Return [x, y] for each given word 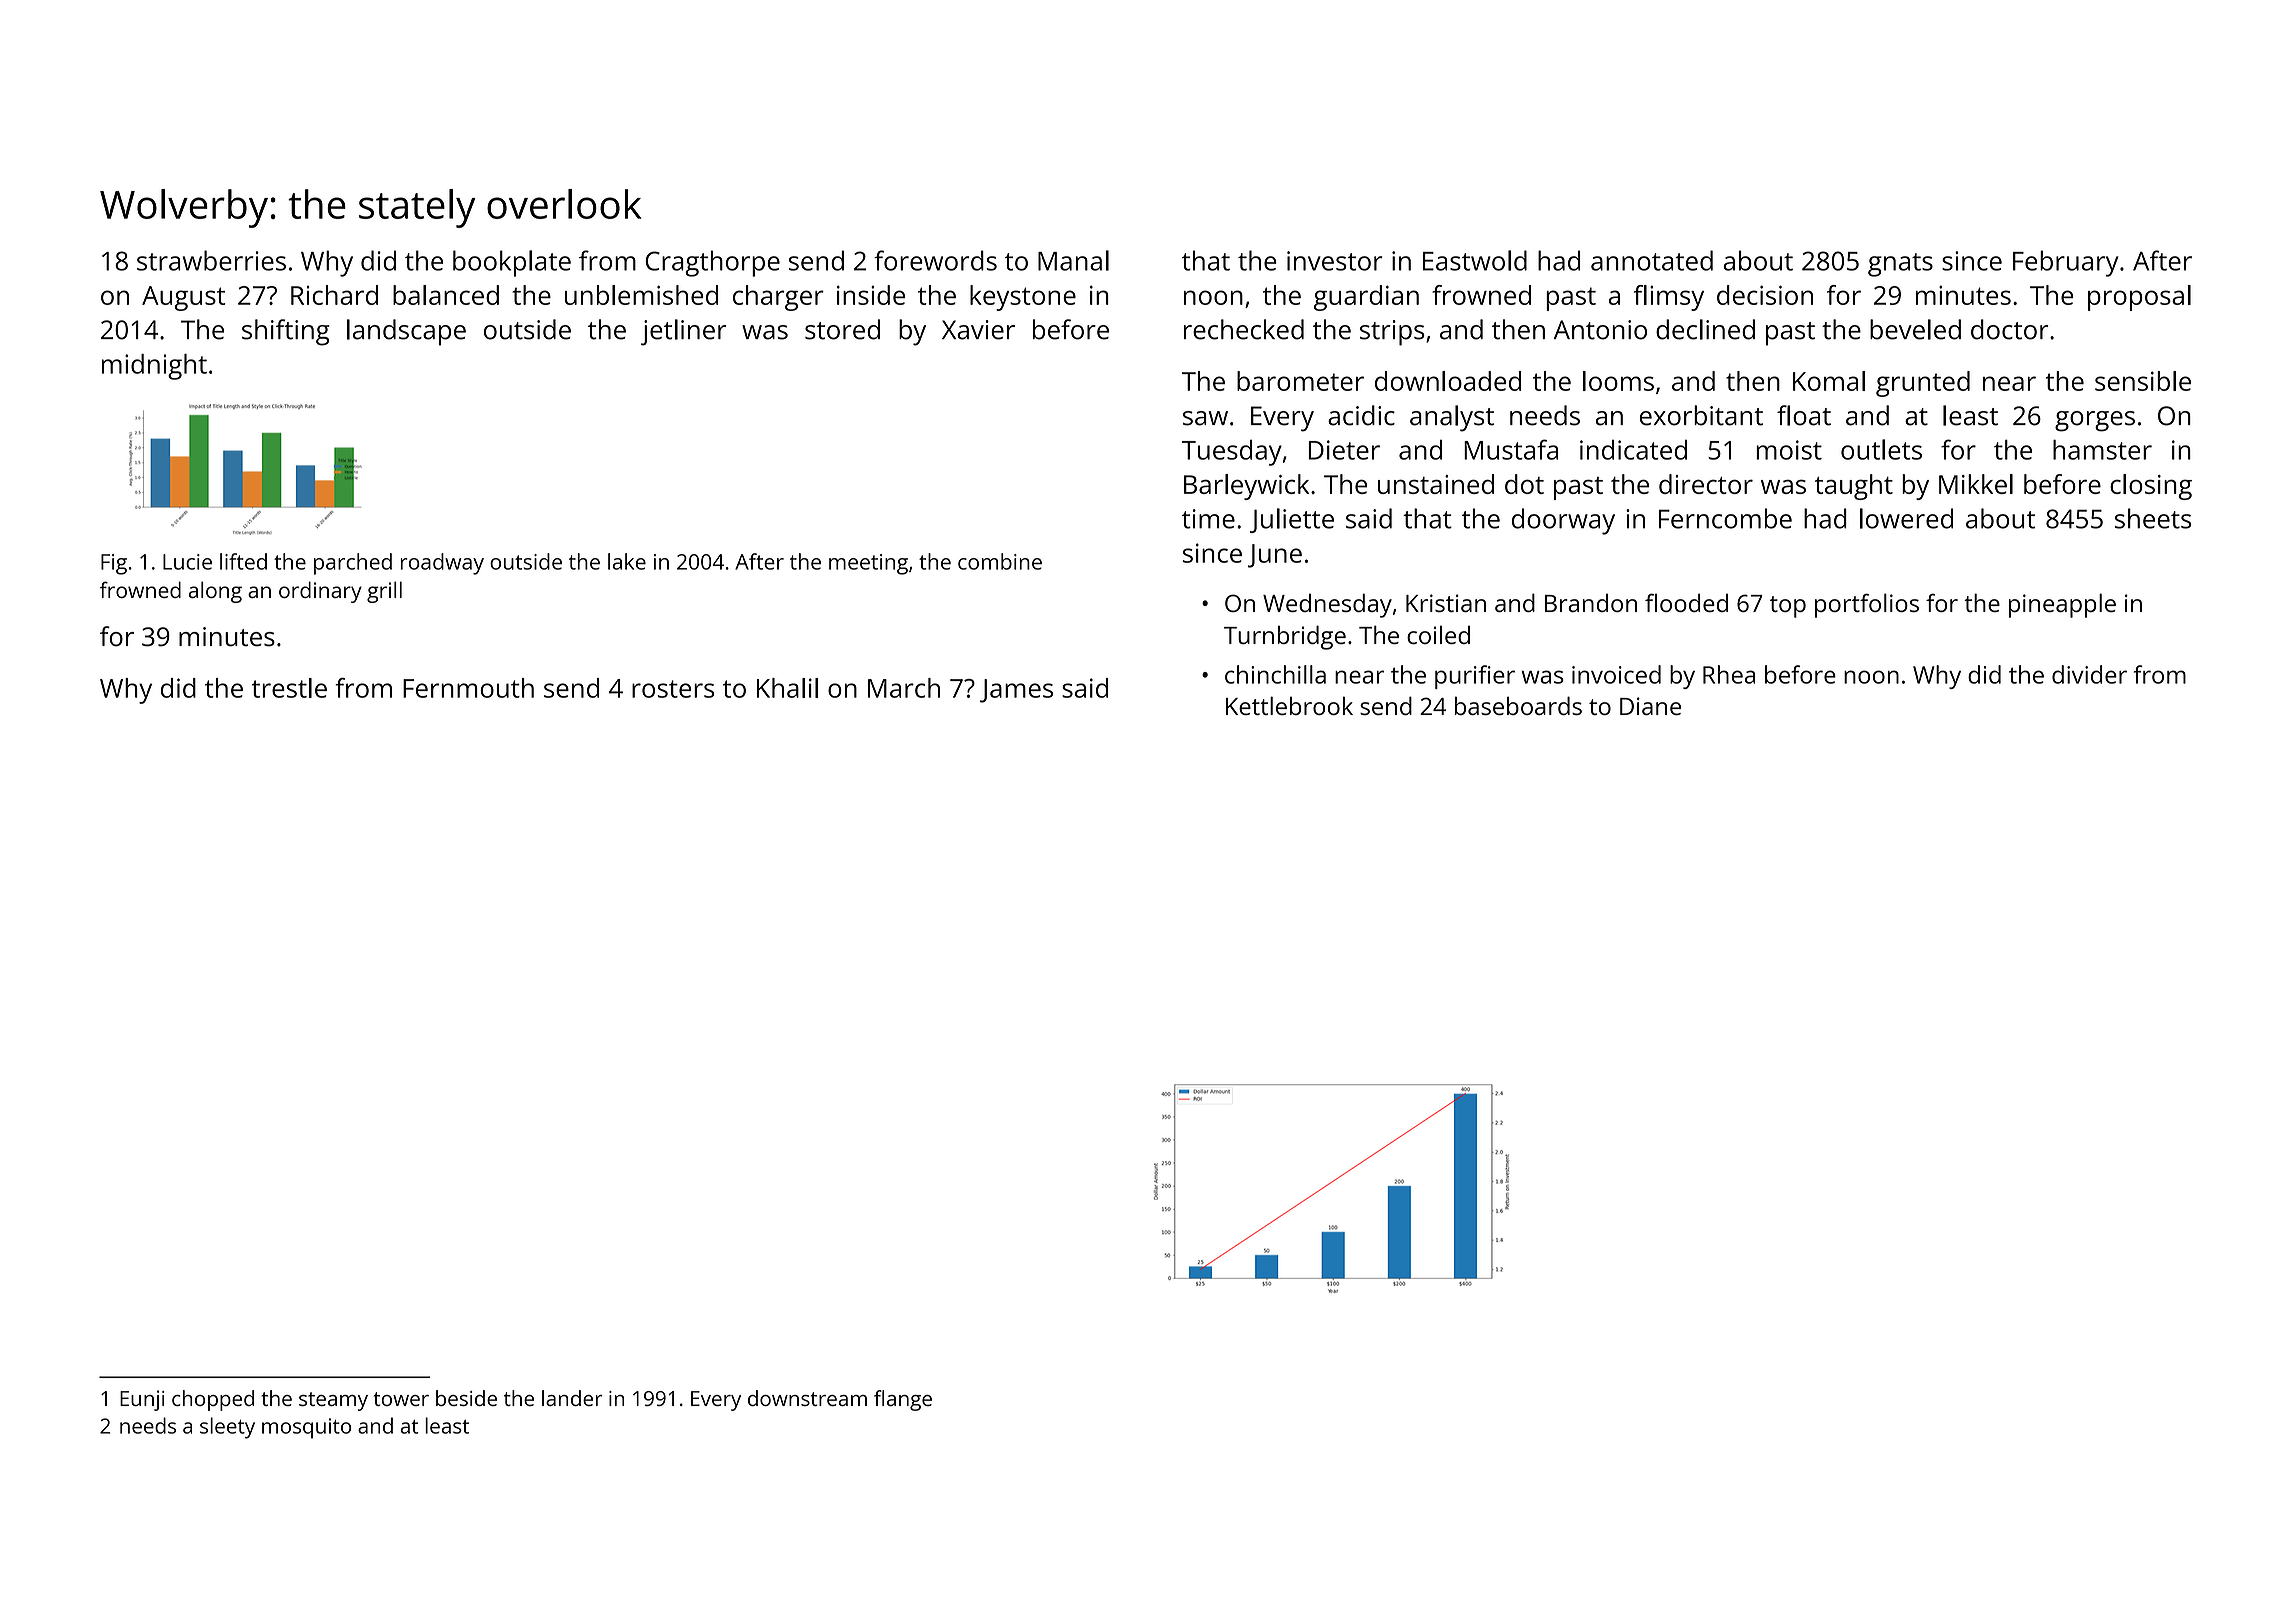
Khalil [787, 688]
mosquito [306, 1428]
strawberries [211, 260]
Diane [1650, 706]
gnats [1900, 265]
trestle [289, 688]
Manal [1073, 260]
